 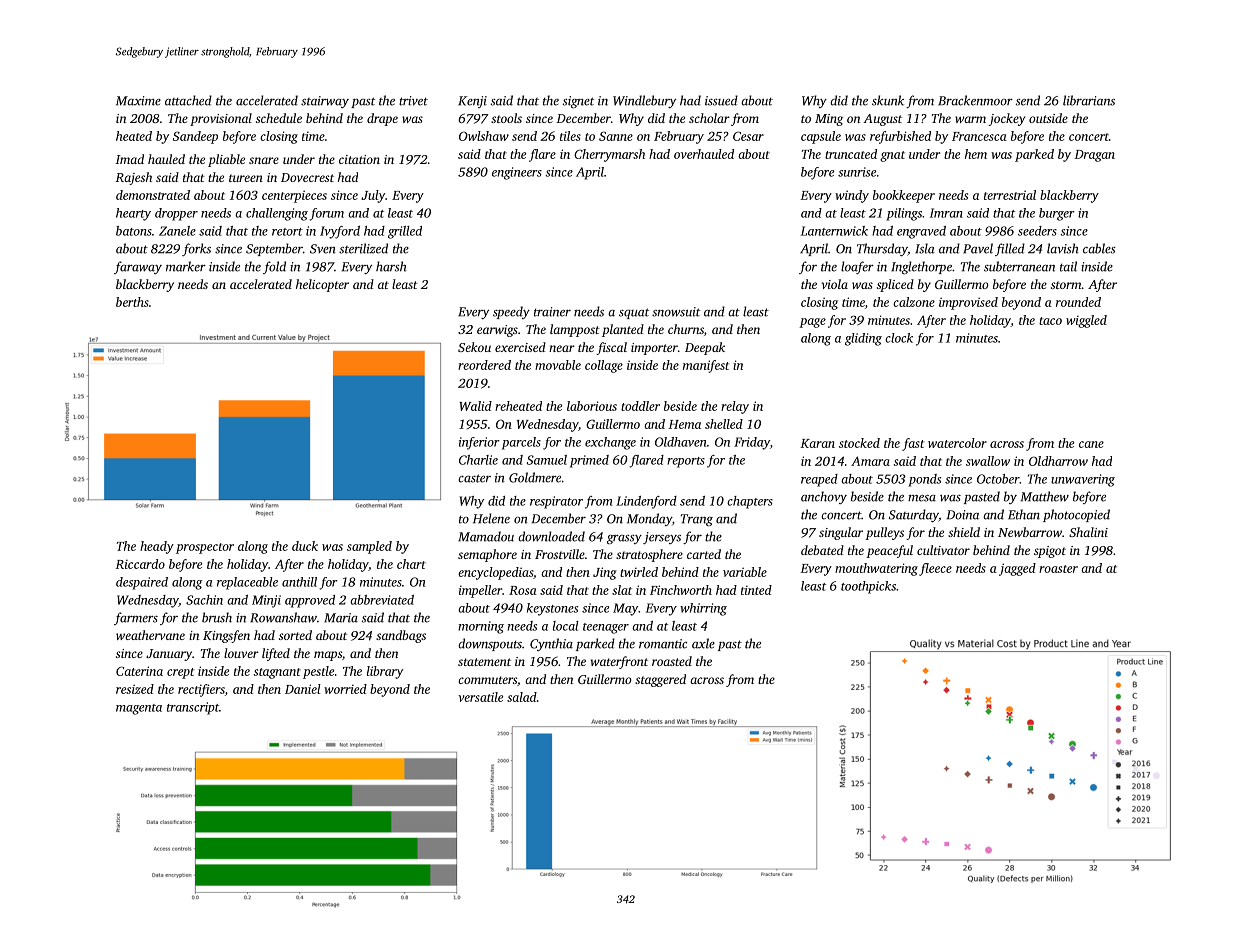 What do you see at coordinates (305, 546) in the document?
I see `duck` at bounding box center [305, 546].
